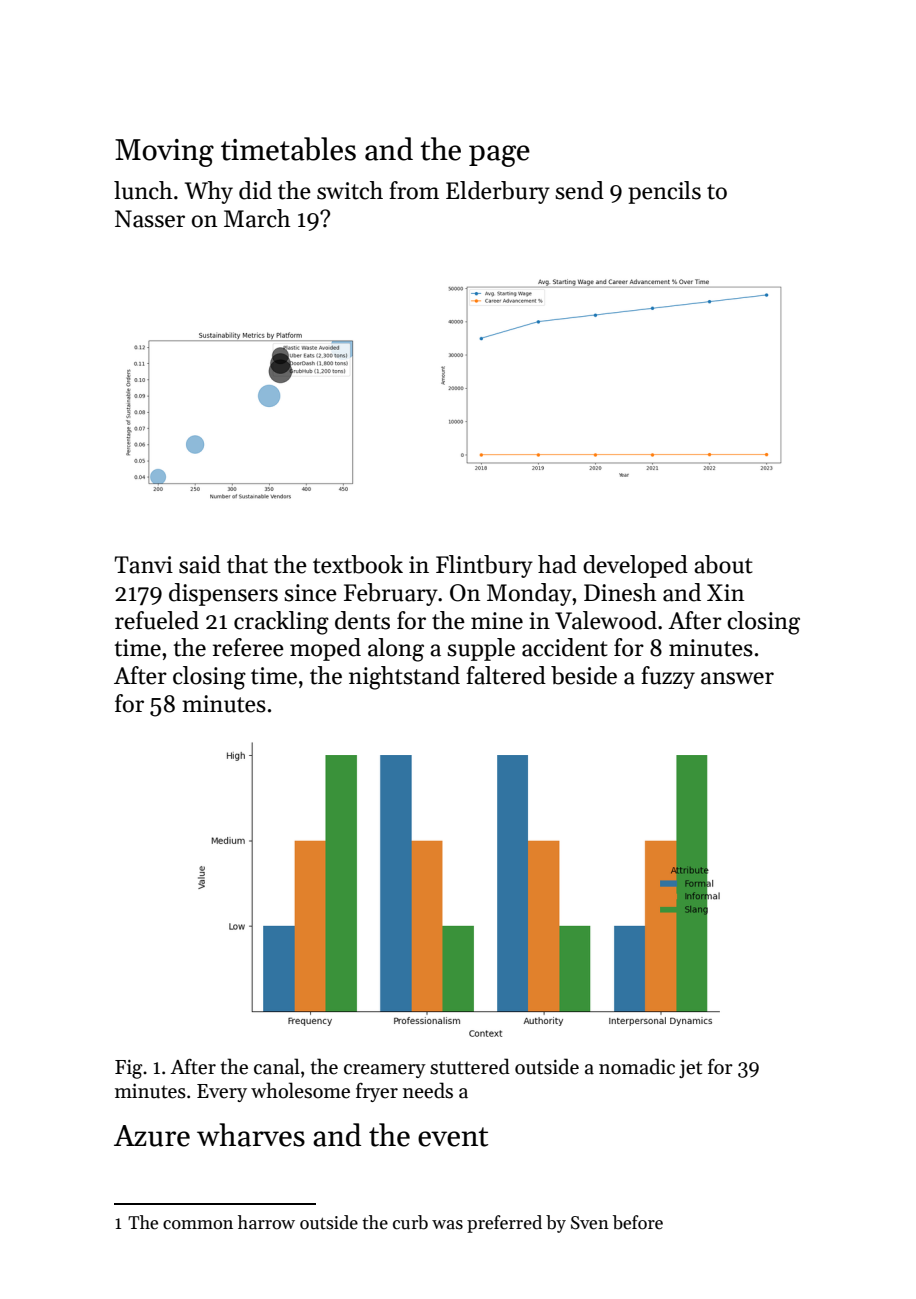 The height and width of the screenshot is (1299, 916). Describe the element at coordinates (150, 219) in the screenshot. I see `Nasser` at that location.
